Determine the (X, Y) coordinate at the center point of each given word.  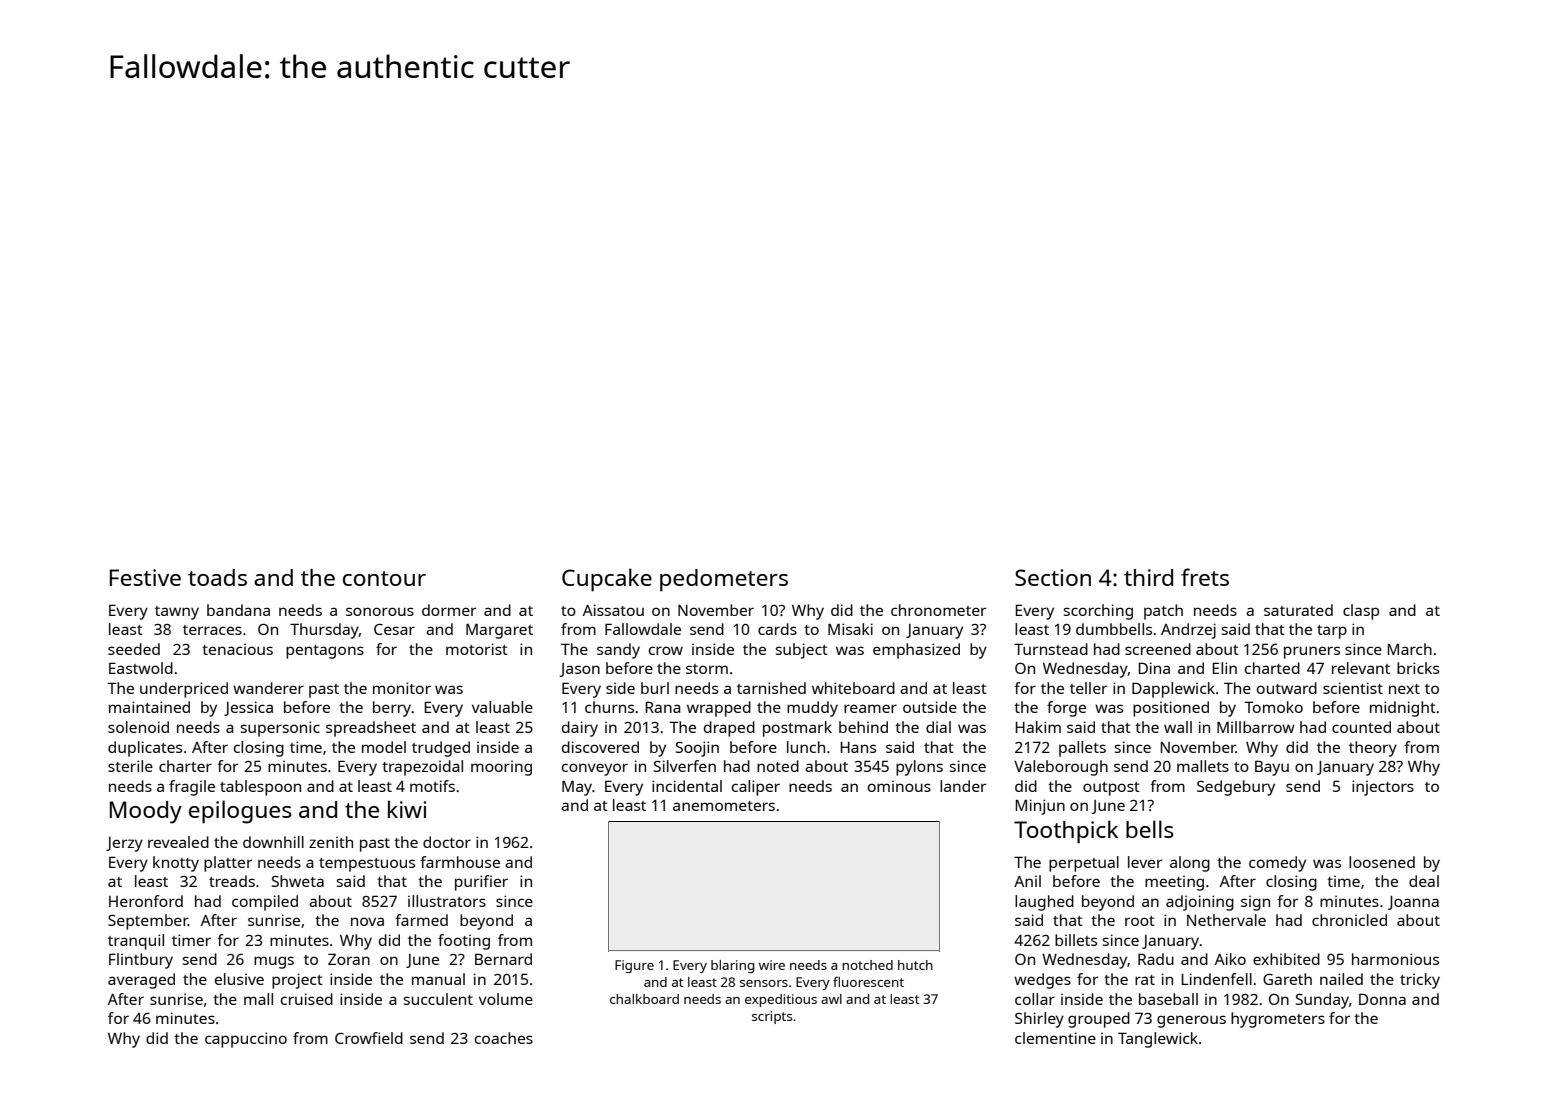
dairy (580, 729)
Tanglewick (1158, 1040)
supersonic (280, 729)
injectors (1383, 788)
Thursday (324, 631)
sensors (764, 983)
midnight (1403, 709)
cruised (307, 999)
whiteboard (853, 688)
